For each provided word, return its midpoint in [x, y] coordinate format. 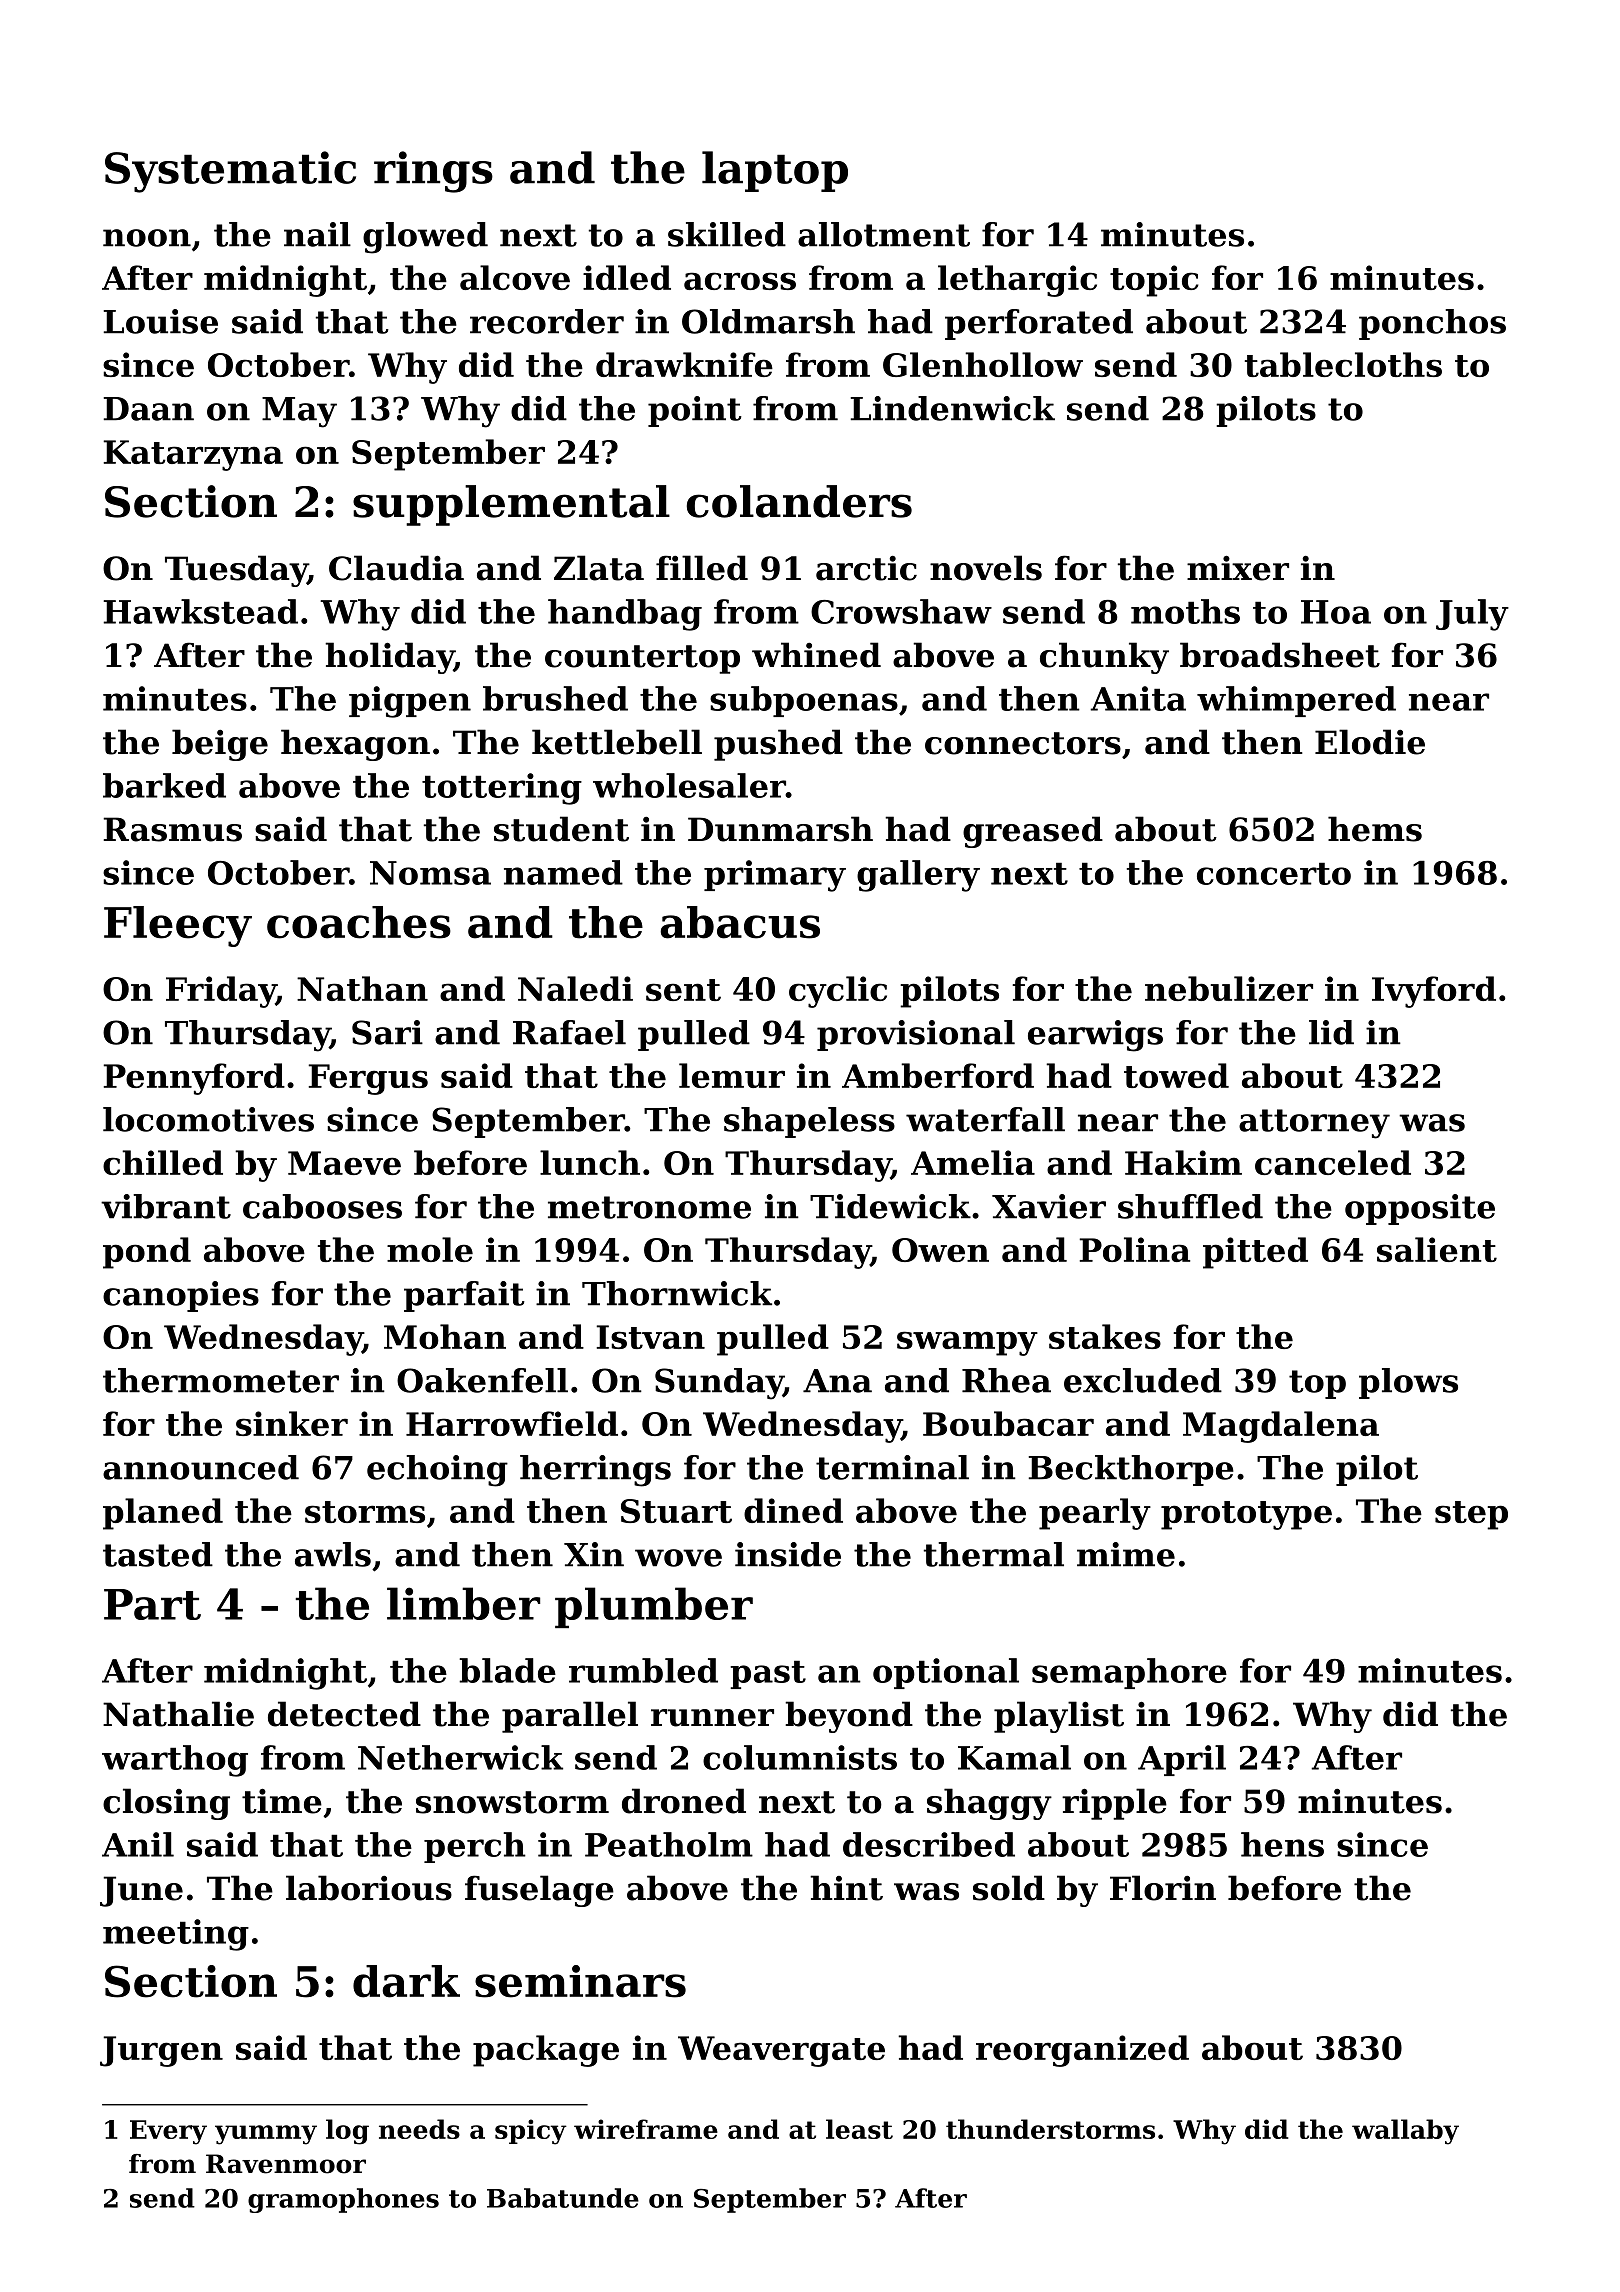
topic [1154, 281]
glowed [425, 238]
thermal [994, 1554]
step [1471, 1515]
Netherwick [460, 1757]
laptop [775, 171]
